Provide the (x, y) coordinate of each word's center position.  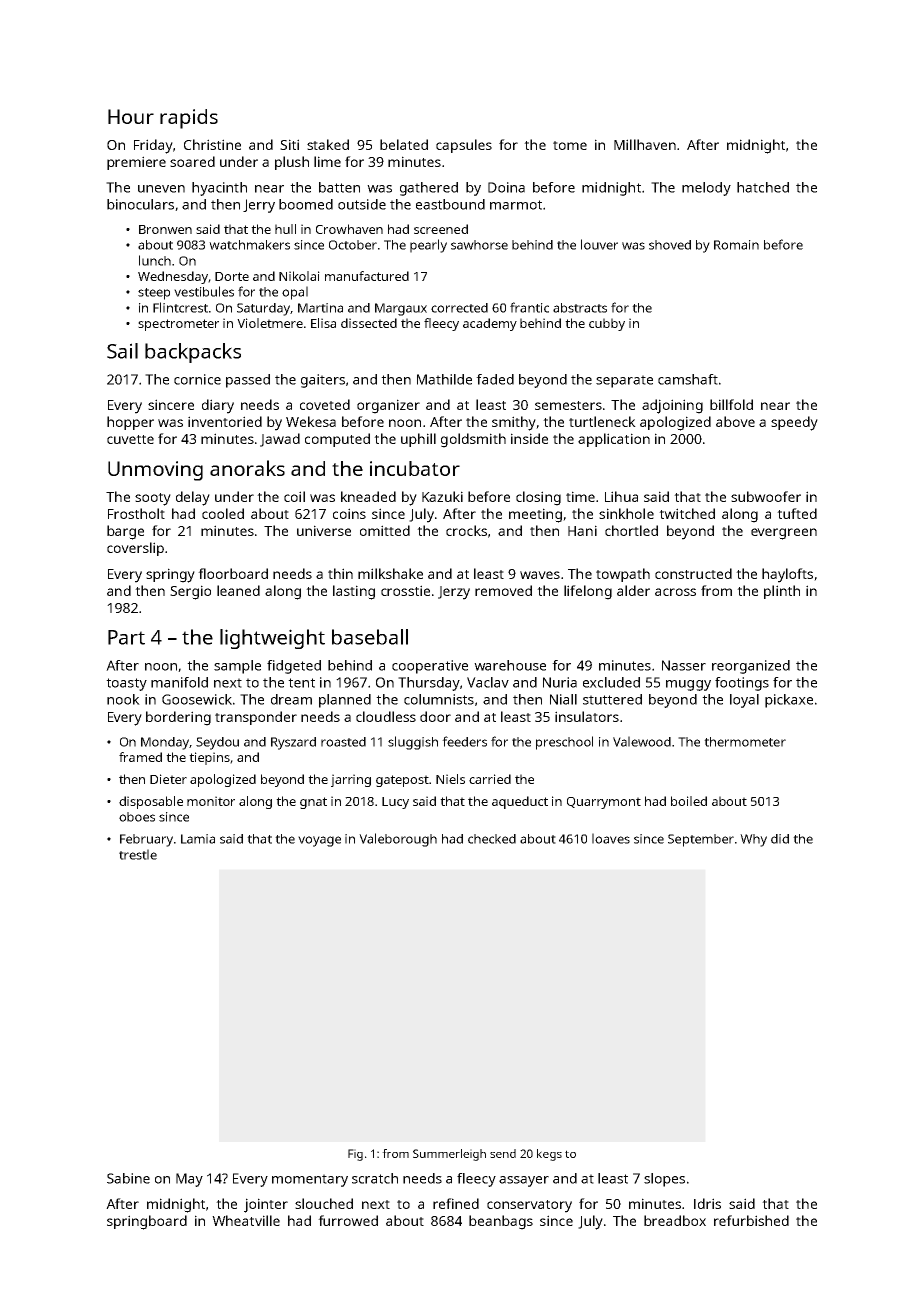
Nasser (684, 665)
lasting (354, 592)
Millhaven (645, 144)
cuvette (130, 439)
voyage (319, 841)
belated (404, 144)
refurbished (751, 1220)
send (503, 1153)
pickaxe (789, 701)
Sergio (190, 592)
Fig (355, 1155)
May (189, 1180)
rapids (189, 119)
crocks (466, 530)
